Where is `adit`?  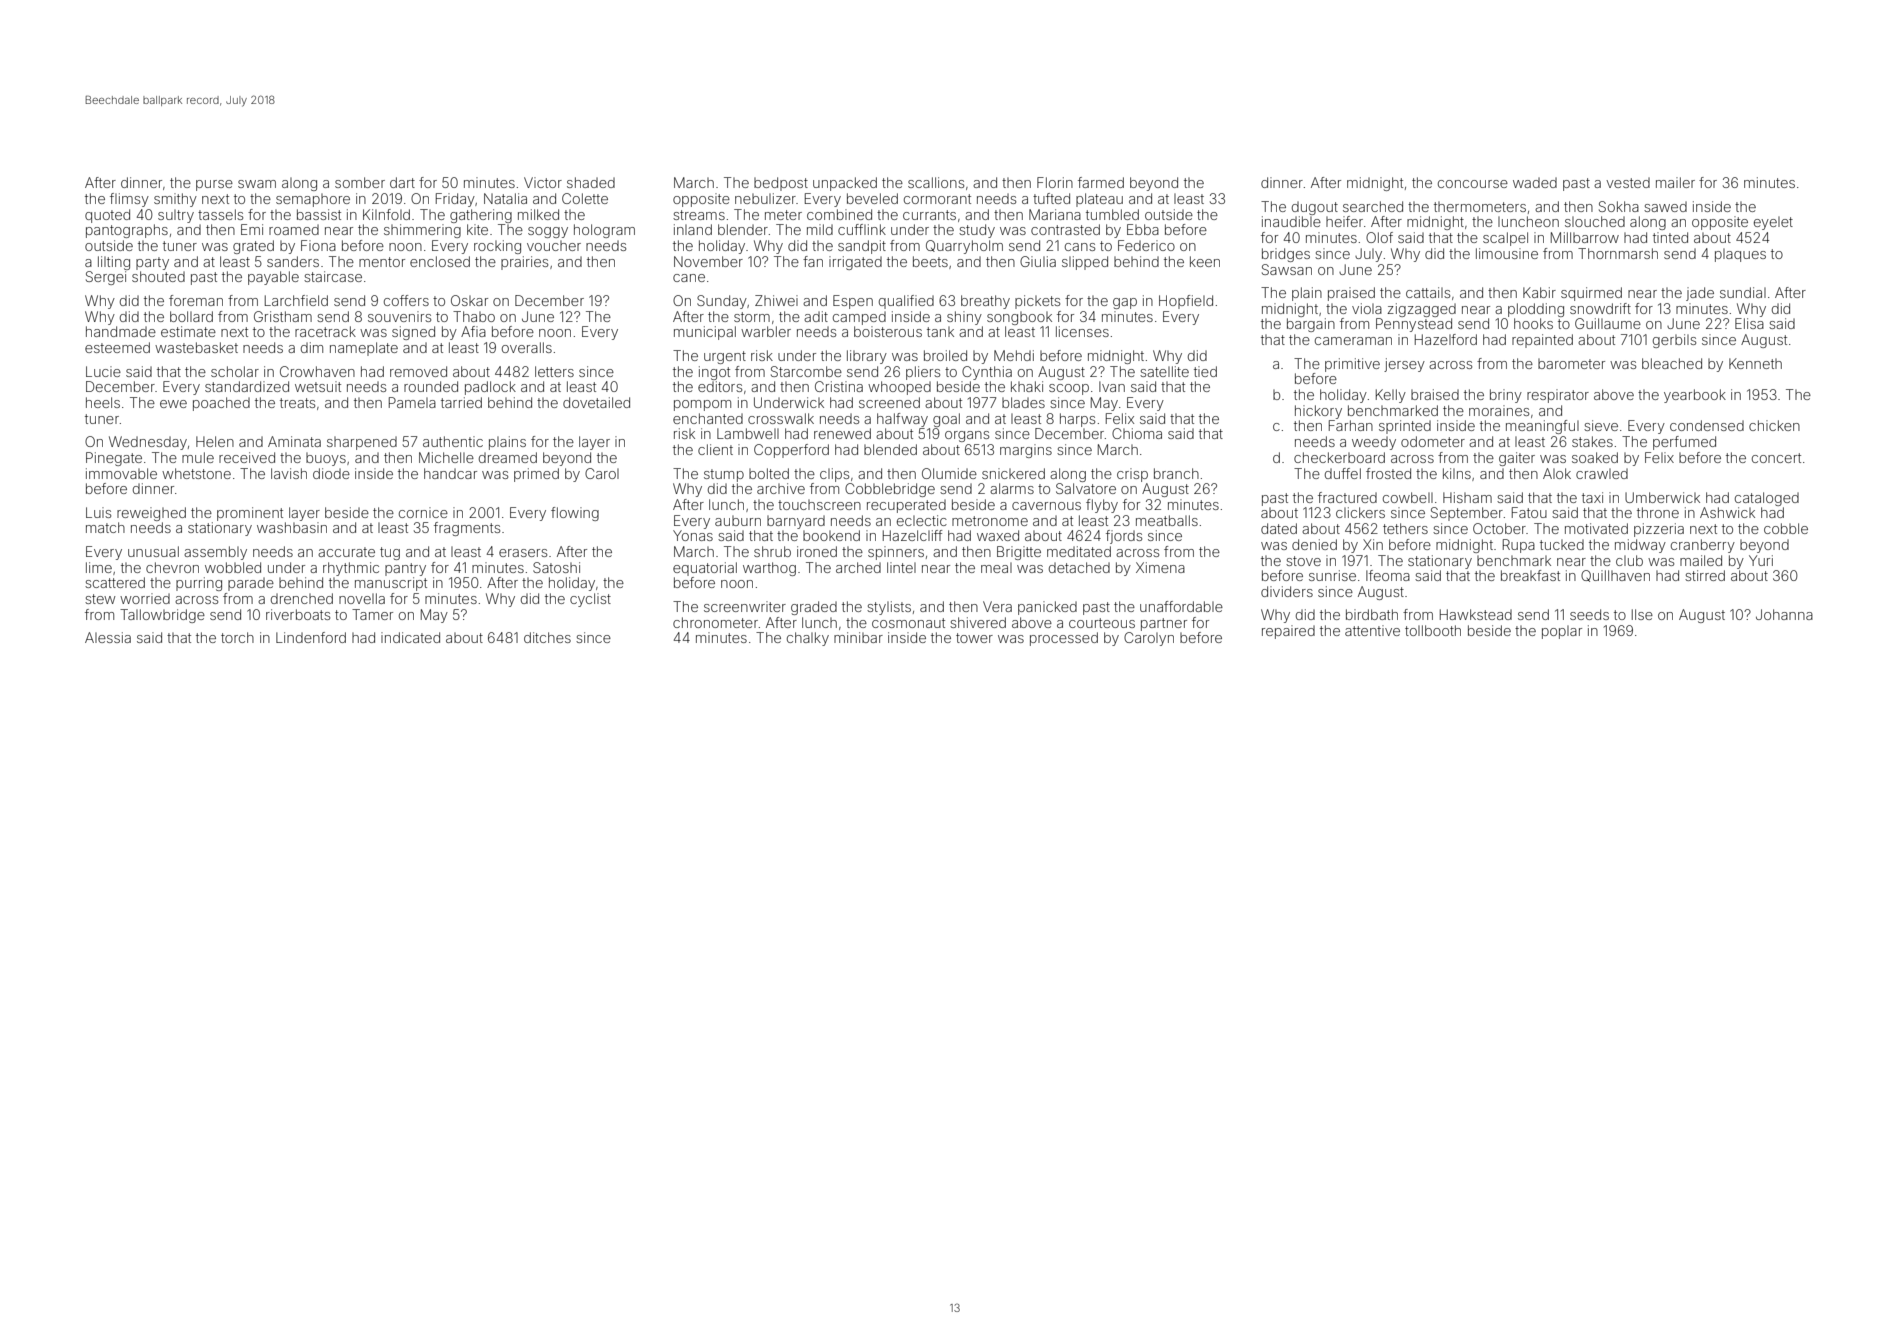
adit is located at coordinates (816, 316).
